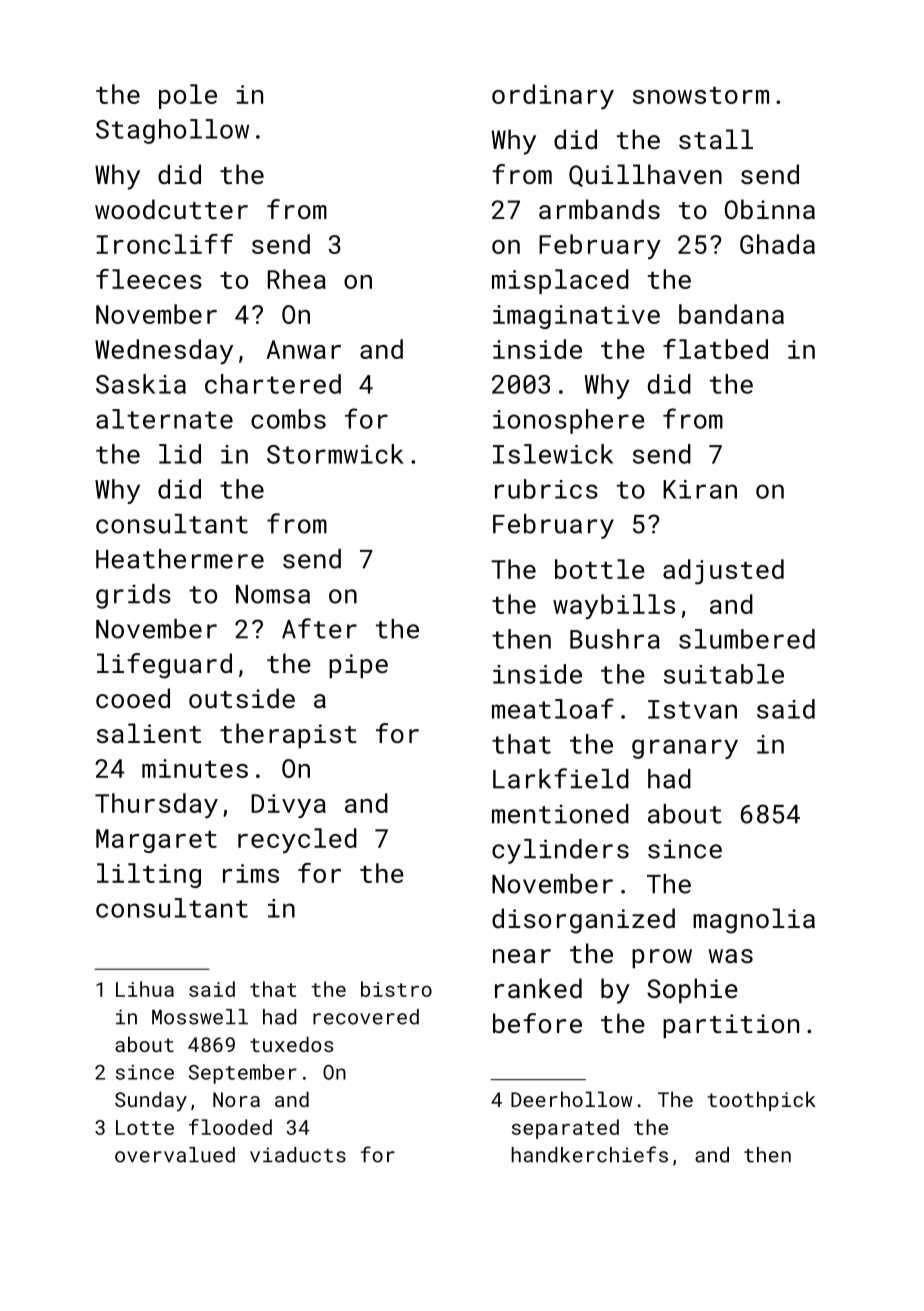  What do you see at coordinates (700, 489) in the page?
I see `Kiran` at bounding box center [700, 489].
